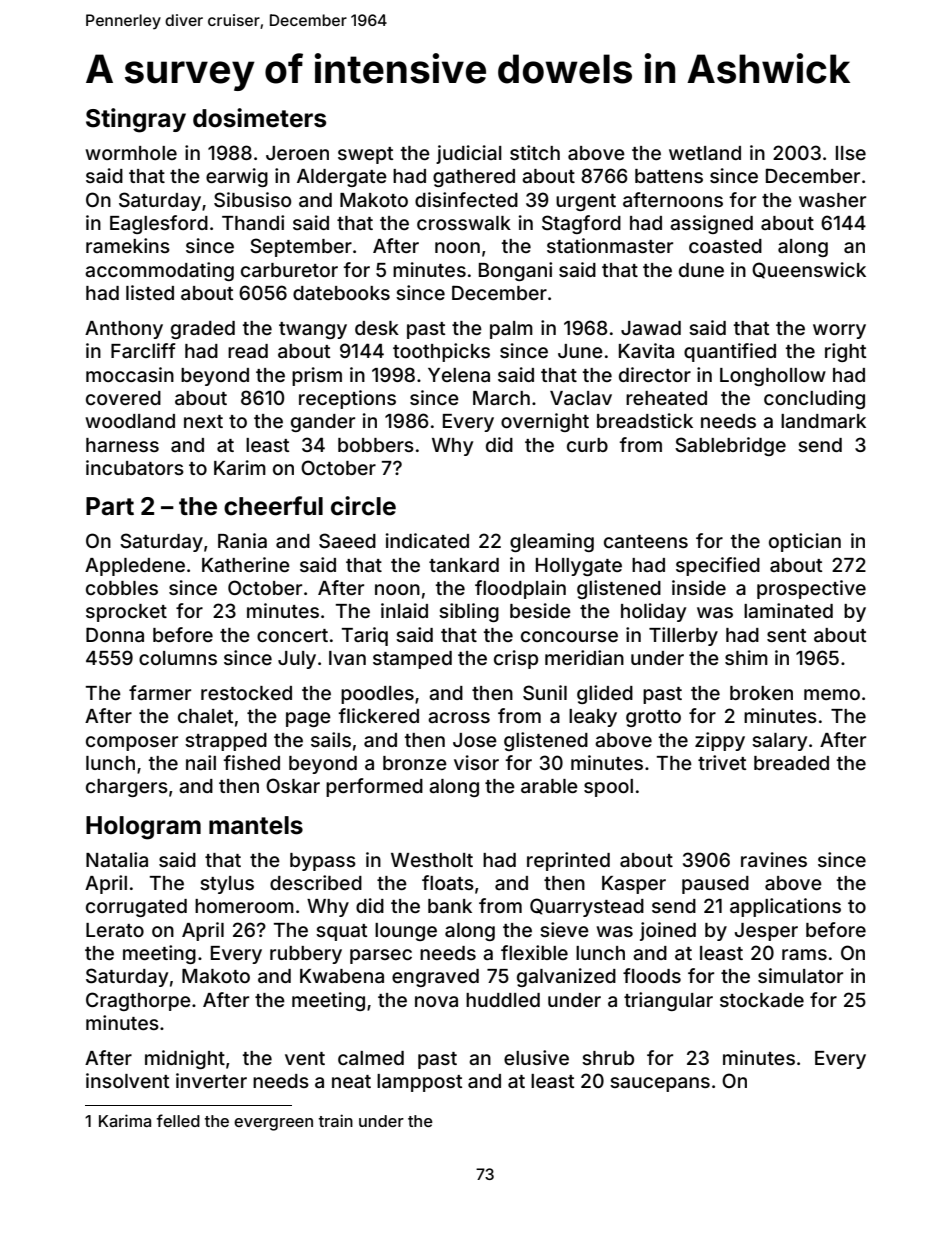  What do you see at coordinates (720, 741) in the document?
I see `zippy` at bounding box center [720, 741].
